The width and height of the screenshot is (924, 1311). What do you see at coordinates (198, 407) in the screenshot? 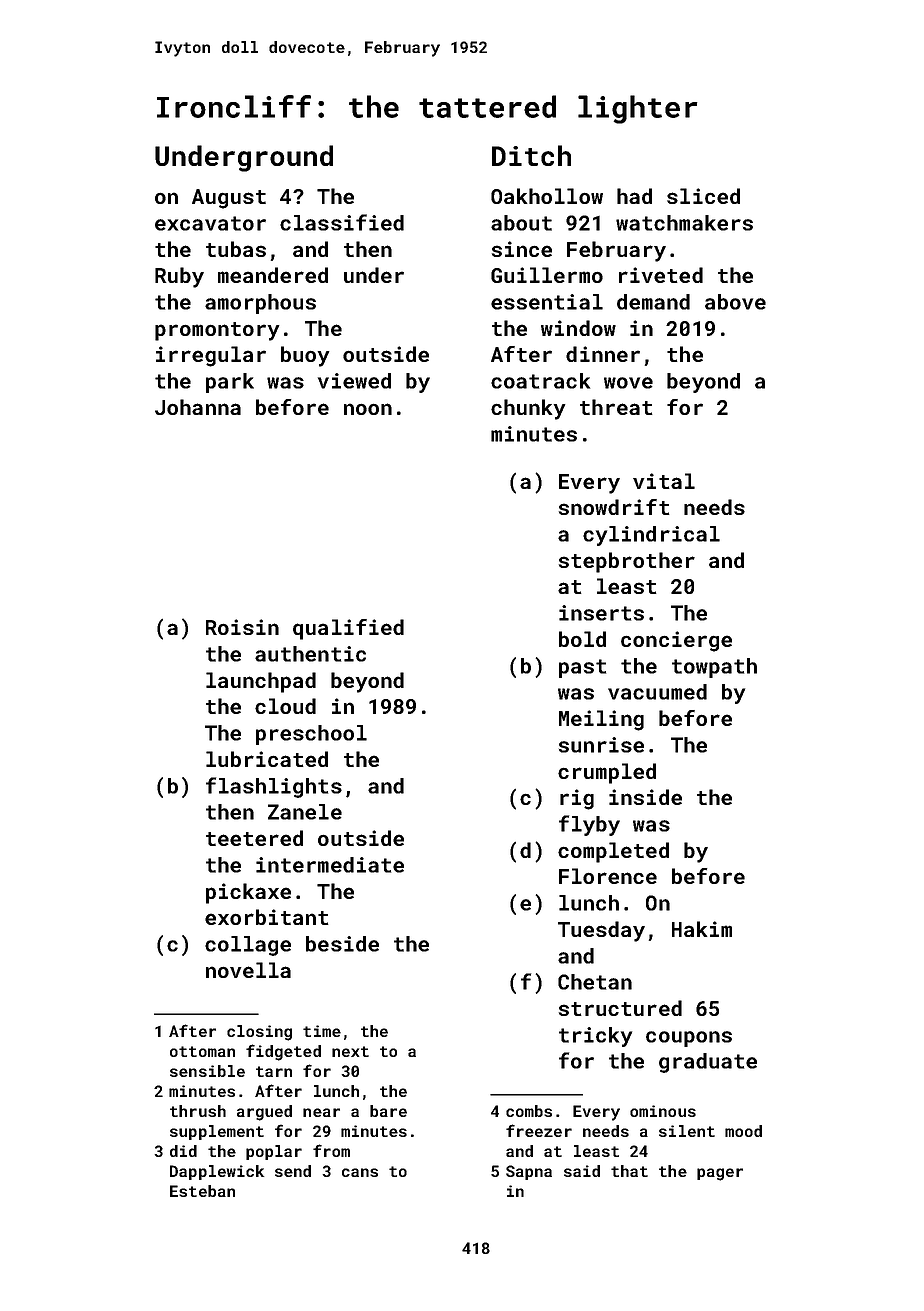
I see `Johanna` at bounding box center [198, 407].
